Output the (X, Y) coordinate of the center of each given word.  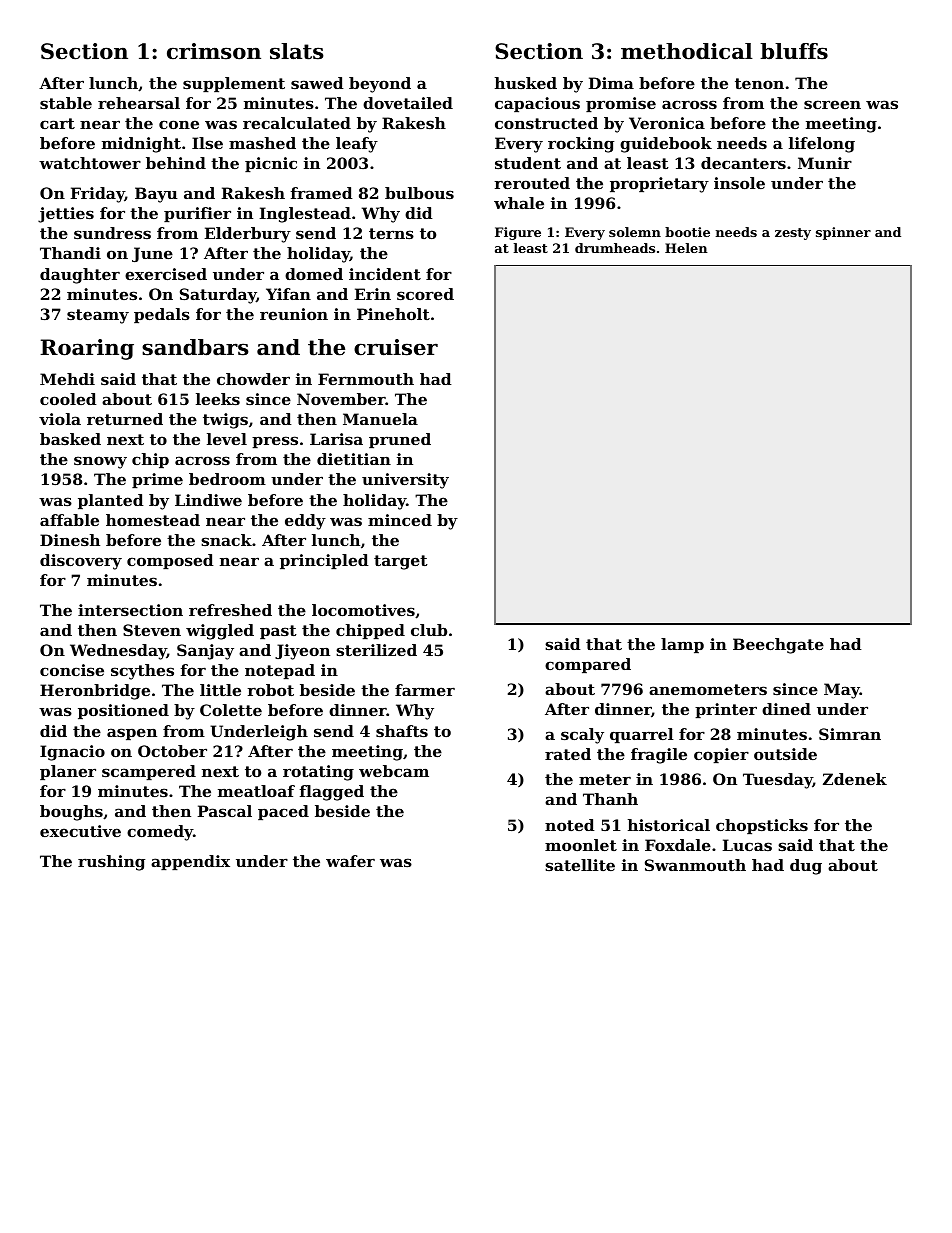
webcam (394, 771)
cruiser (396, 347)
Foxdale (678, 845)
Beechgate (778, 646)
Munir (825, 163)
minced (400, 520)
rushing (111, 863)
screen (832, 104)
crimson (214, 51)
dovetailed (408, 103)
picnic (271, 164)
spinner (843, 233)
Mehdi (67, 379)
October (172, 751)
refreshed (230, 610)
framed (321, 193)
